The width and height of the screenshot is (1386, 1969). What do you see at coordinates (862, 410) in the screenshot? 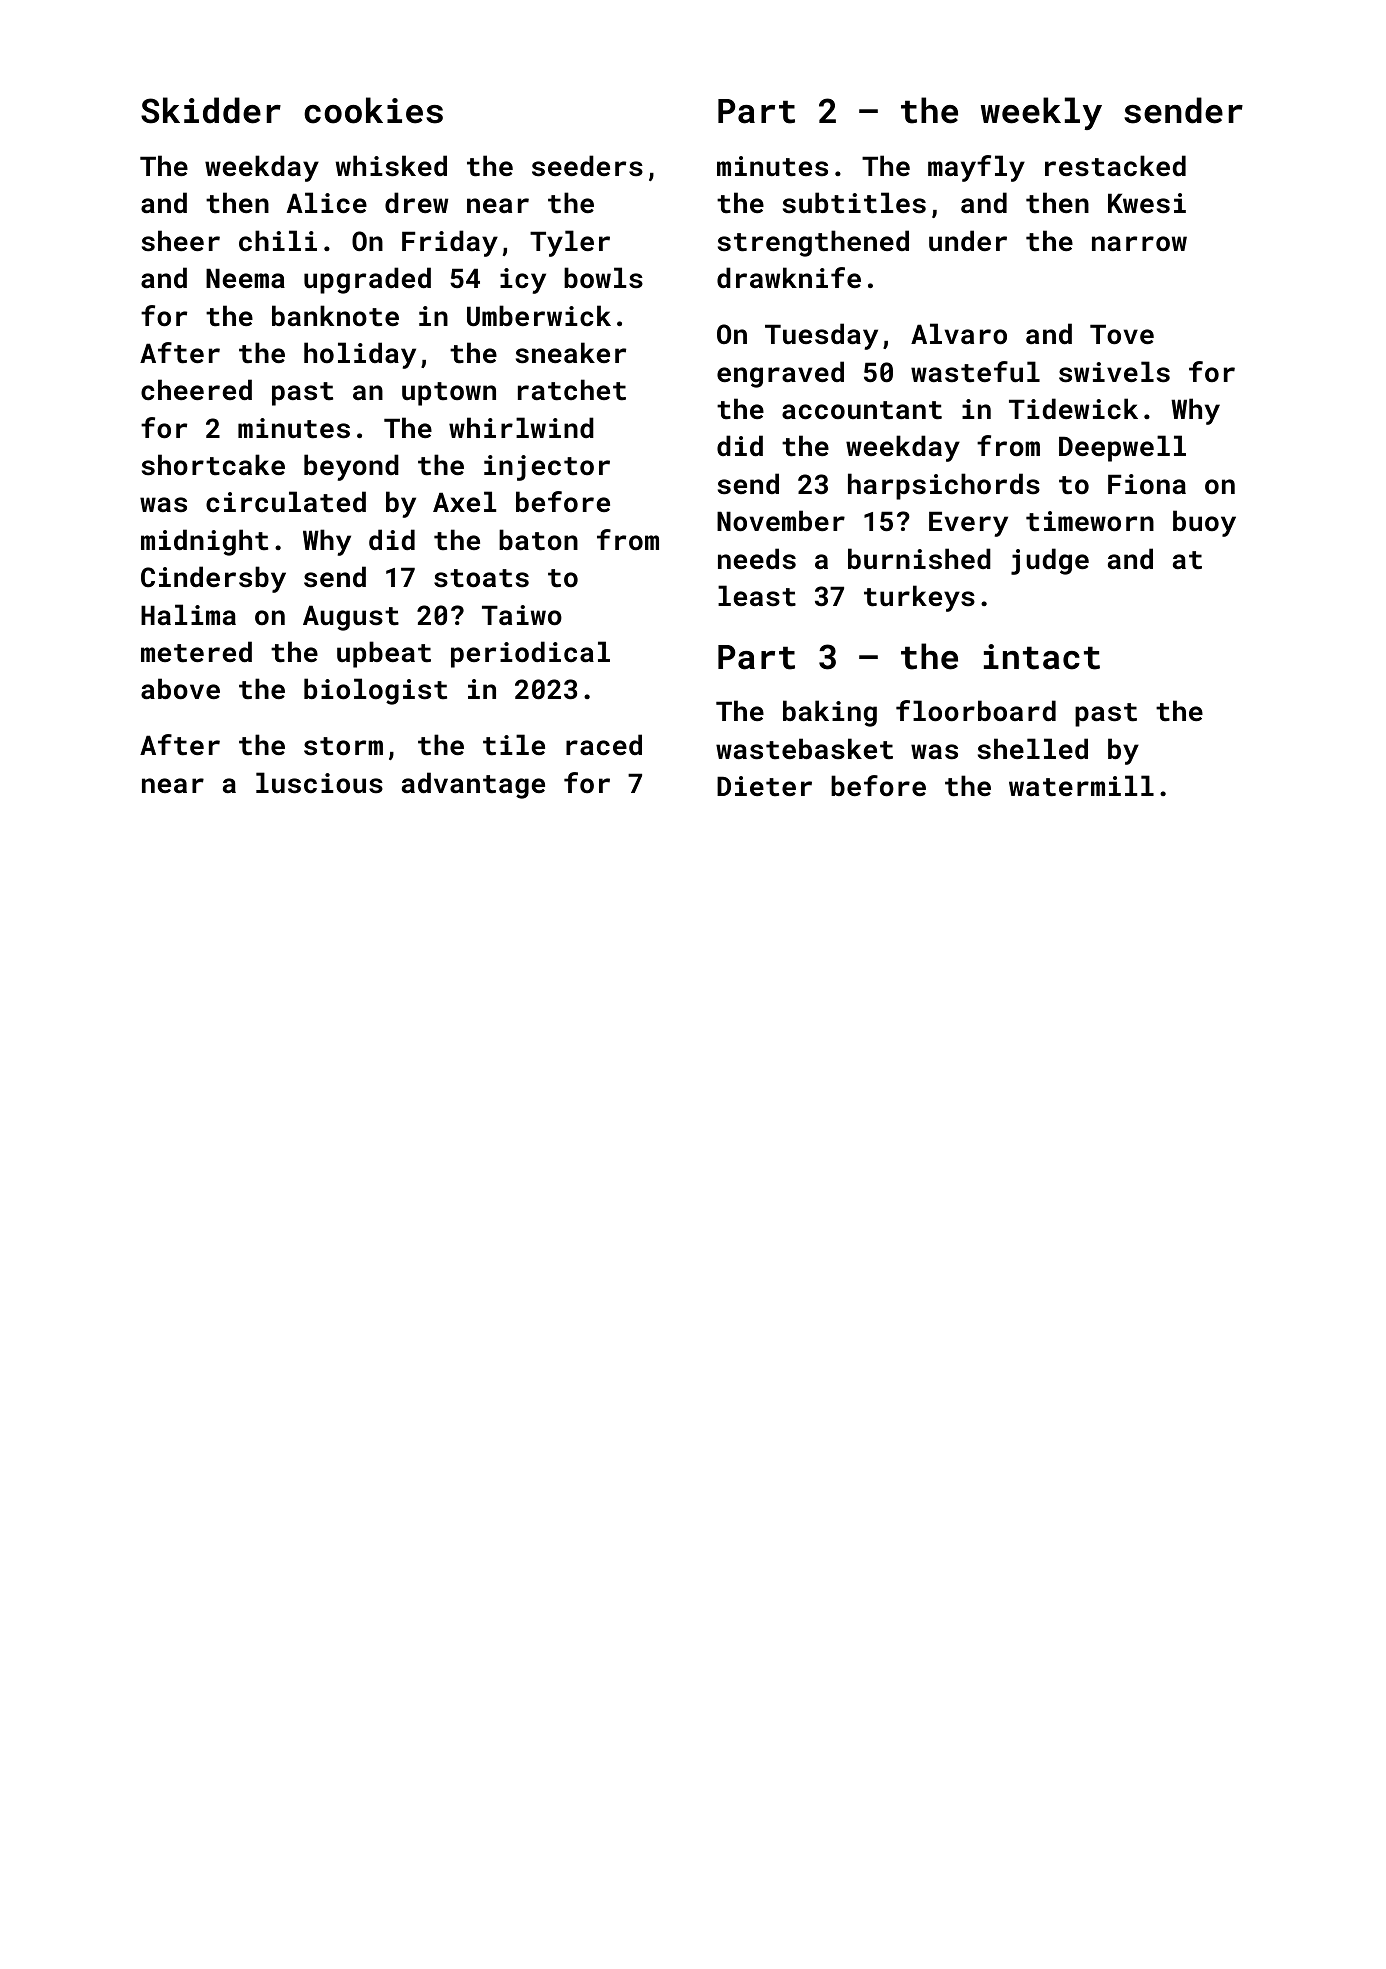
I see `accountant` at bounding box center [862, 410].
